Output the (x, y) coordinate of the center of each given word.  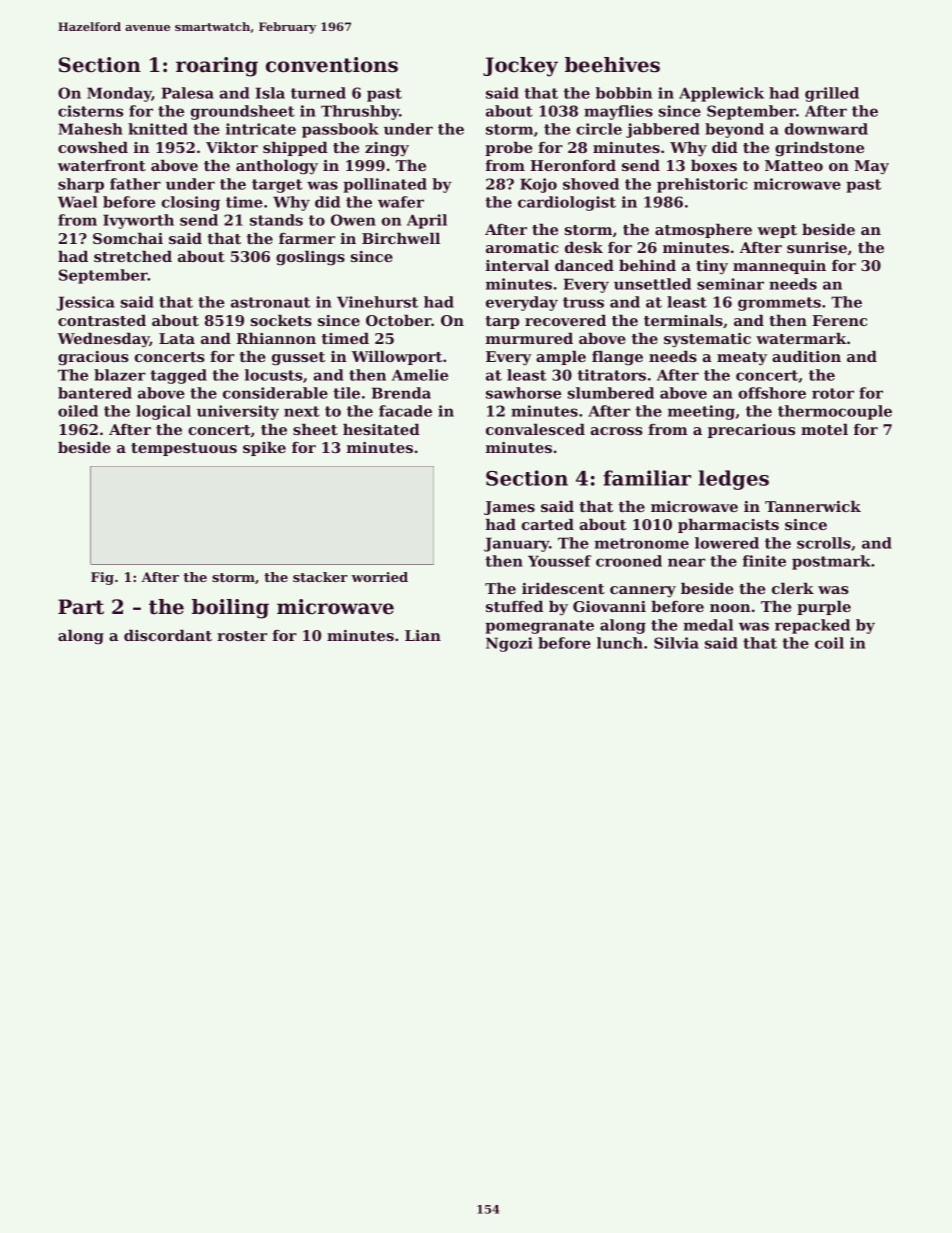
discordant (168, 635)
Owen (353, 220)
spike (264, 449)
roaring (217, 67)
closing (191, 203)
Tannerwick (813, 506)
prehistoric (702, 185)
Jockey (520, 67)
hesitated (381, 429)
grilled (832, 94)
